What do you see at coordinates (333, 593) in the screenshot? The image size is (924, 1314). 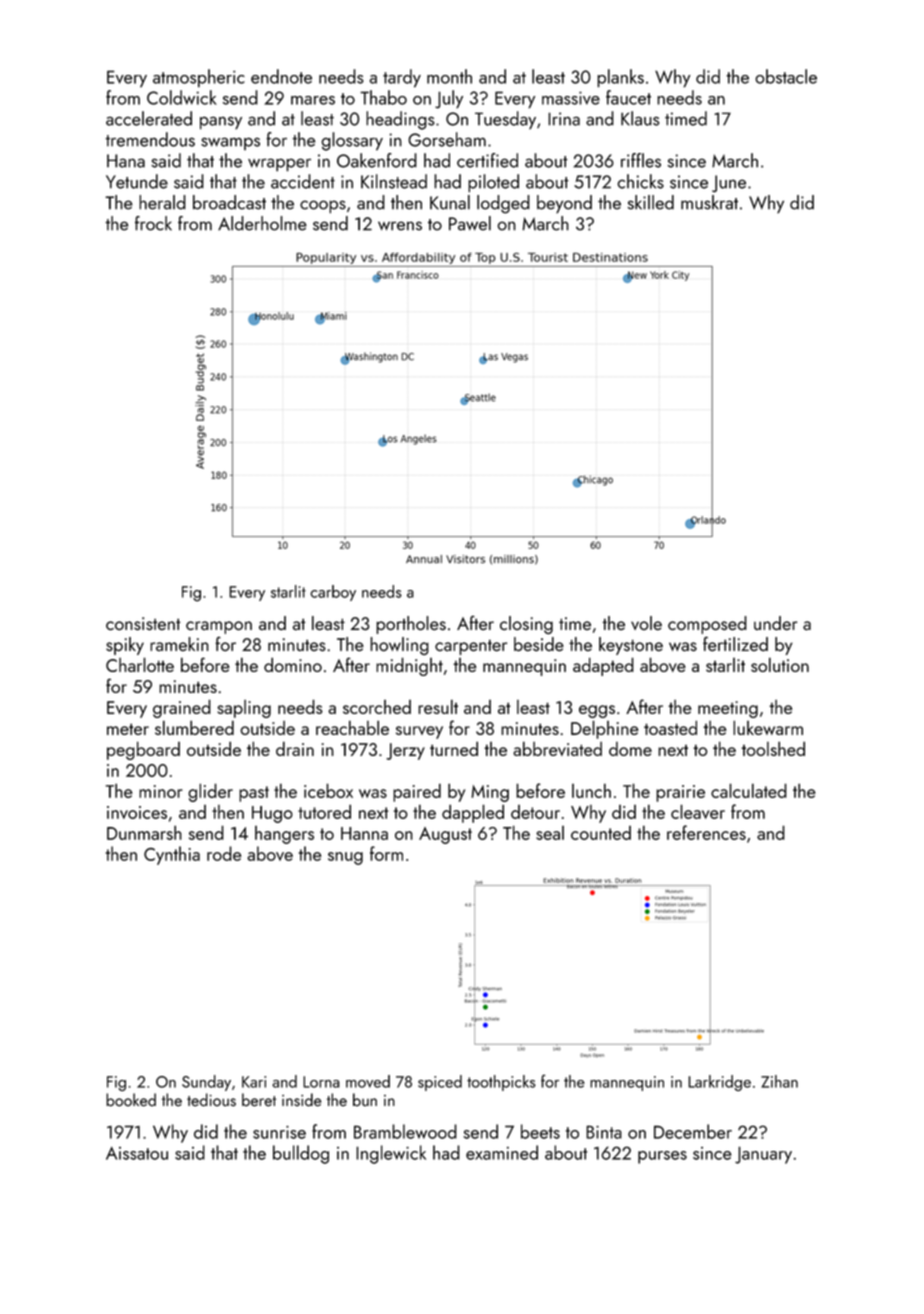 I see `carboy` at bounding box center [333, 593].
